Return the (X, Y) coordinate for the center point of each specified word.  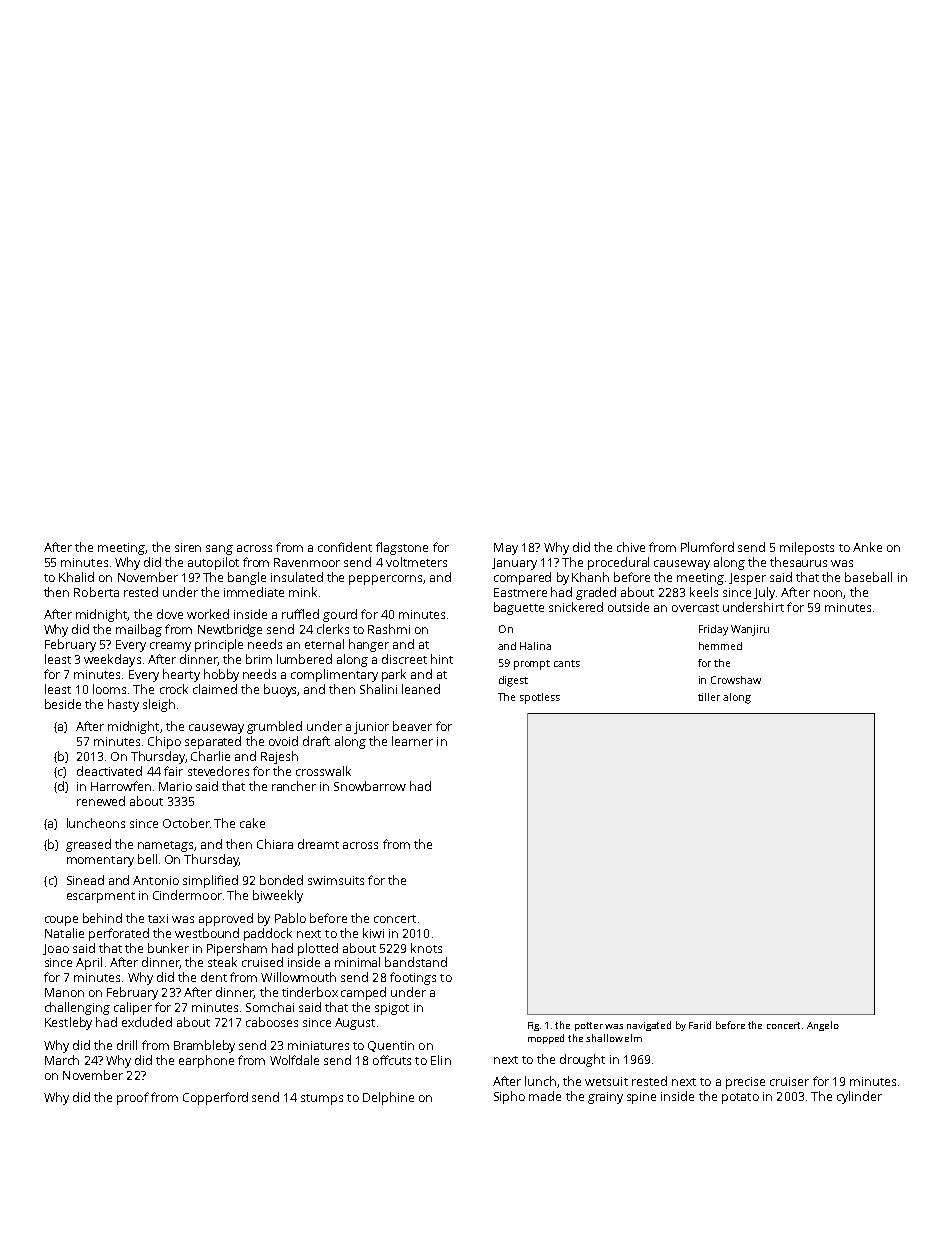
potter (589, 1026)
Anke (867, 547)
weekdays (112, 660)
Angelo (823, 1026)
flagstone (402, 548)
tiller (709, 697)
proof (133, 1098)
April (89, 963)
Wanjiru (750, 630)
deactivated (109, 771)
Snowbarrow (370, 786)
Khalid (76, 577)
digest (513, 681)
